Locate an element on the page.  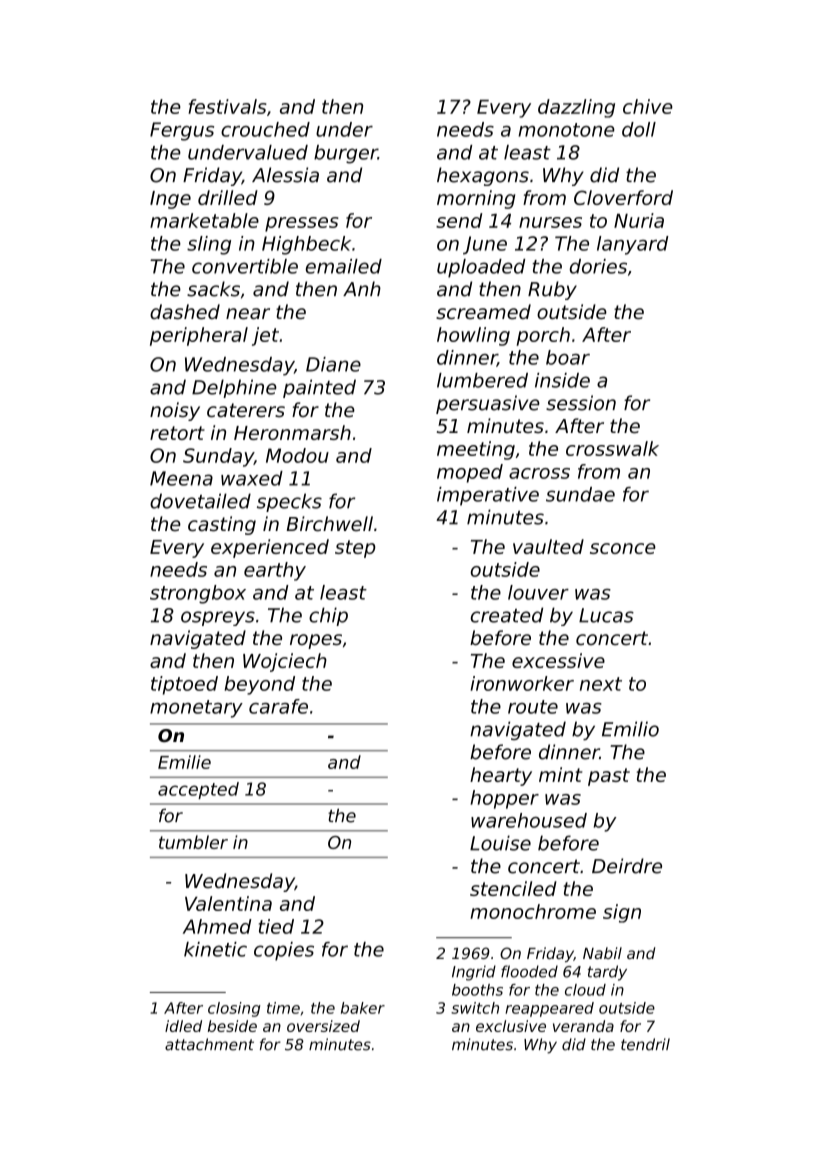
baker is located at coordinates (363, 1008).
